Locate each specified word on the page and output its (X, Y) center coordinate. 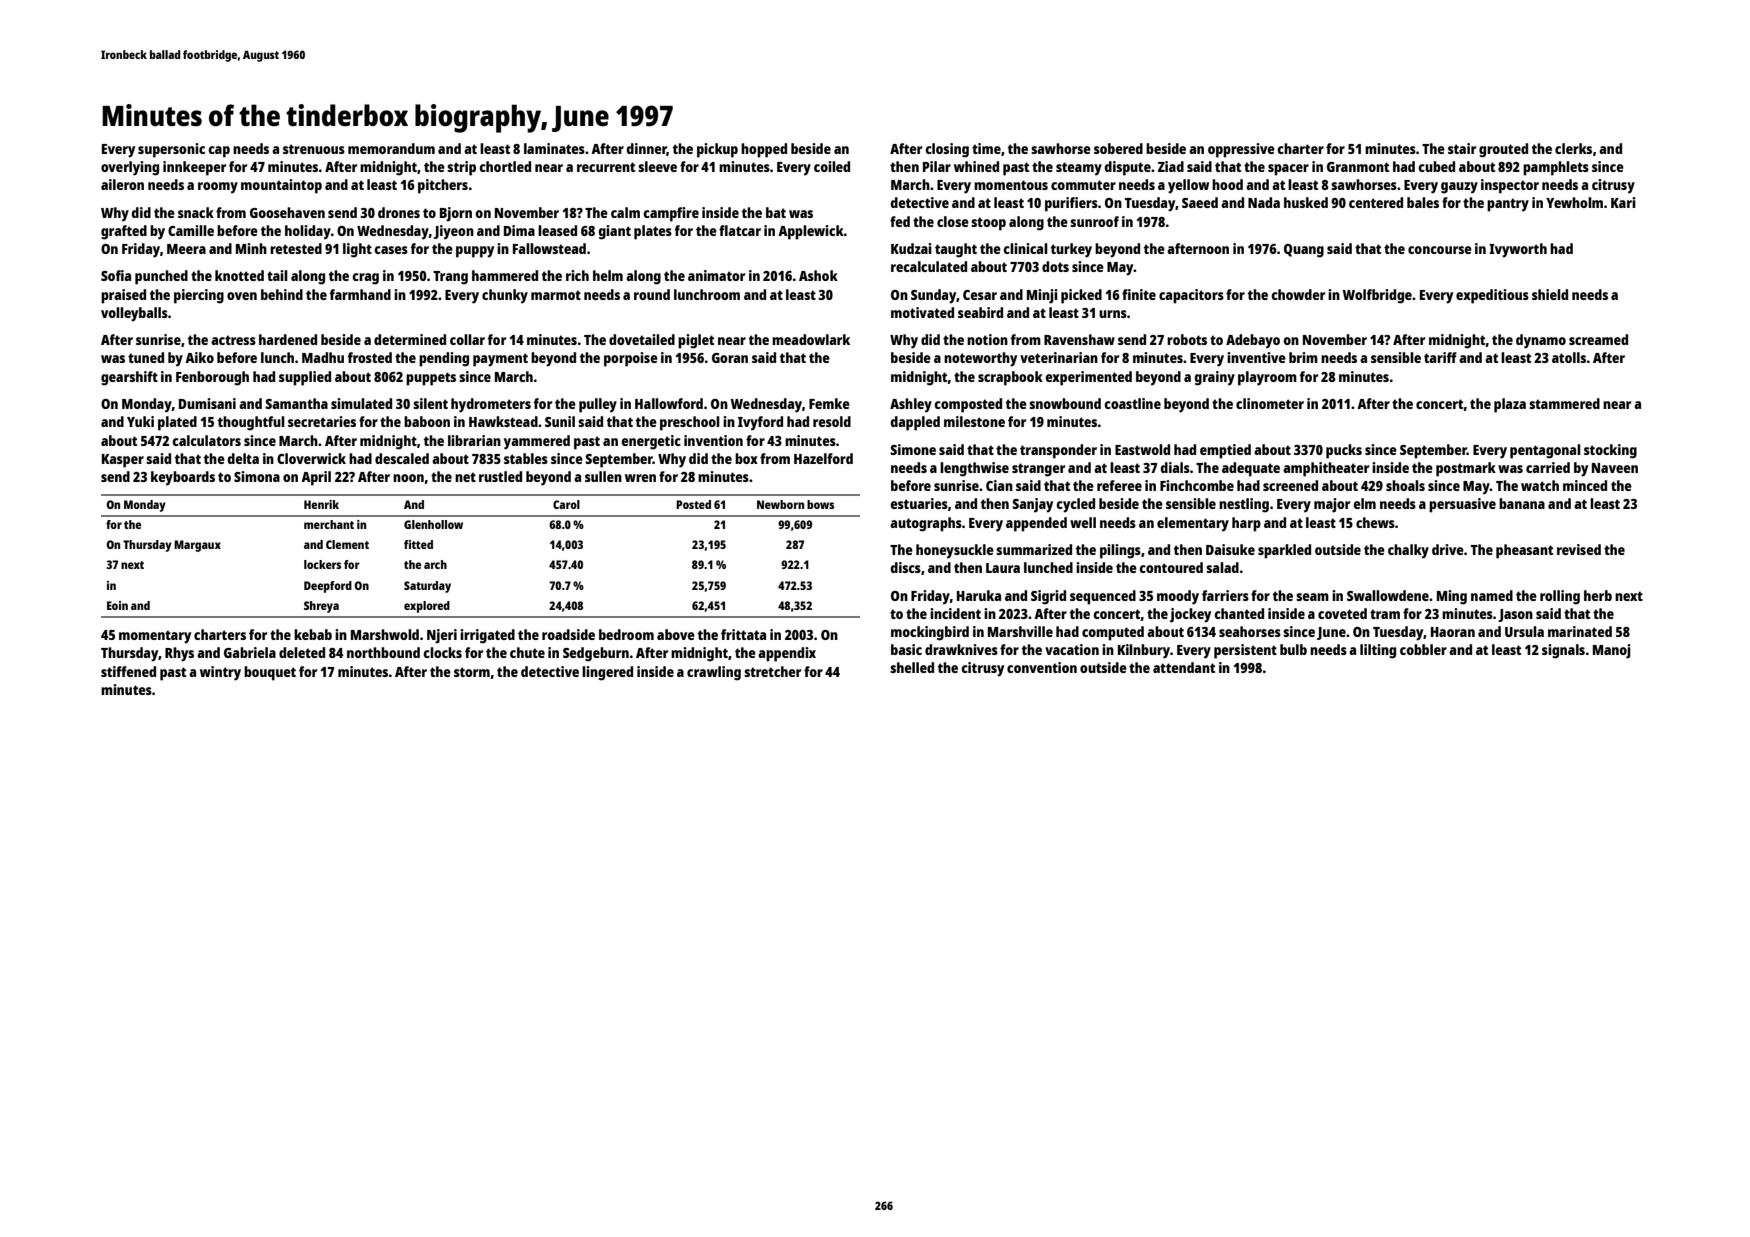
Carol (566, 504)
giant (614, 232)
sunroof (1094, 221)
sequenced (1103, 597)
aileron (122, 184)
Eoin (117, 605)
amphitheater (1326, 469)
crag (365, 279)
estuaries (919, 503)
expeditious (1492, 296)
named (1492, 595)
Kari (1623, 202)
